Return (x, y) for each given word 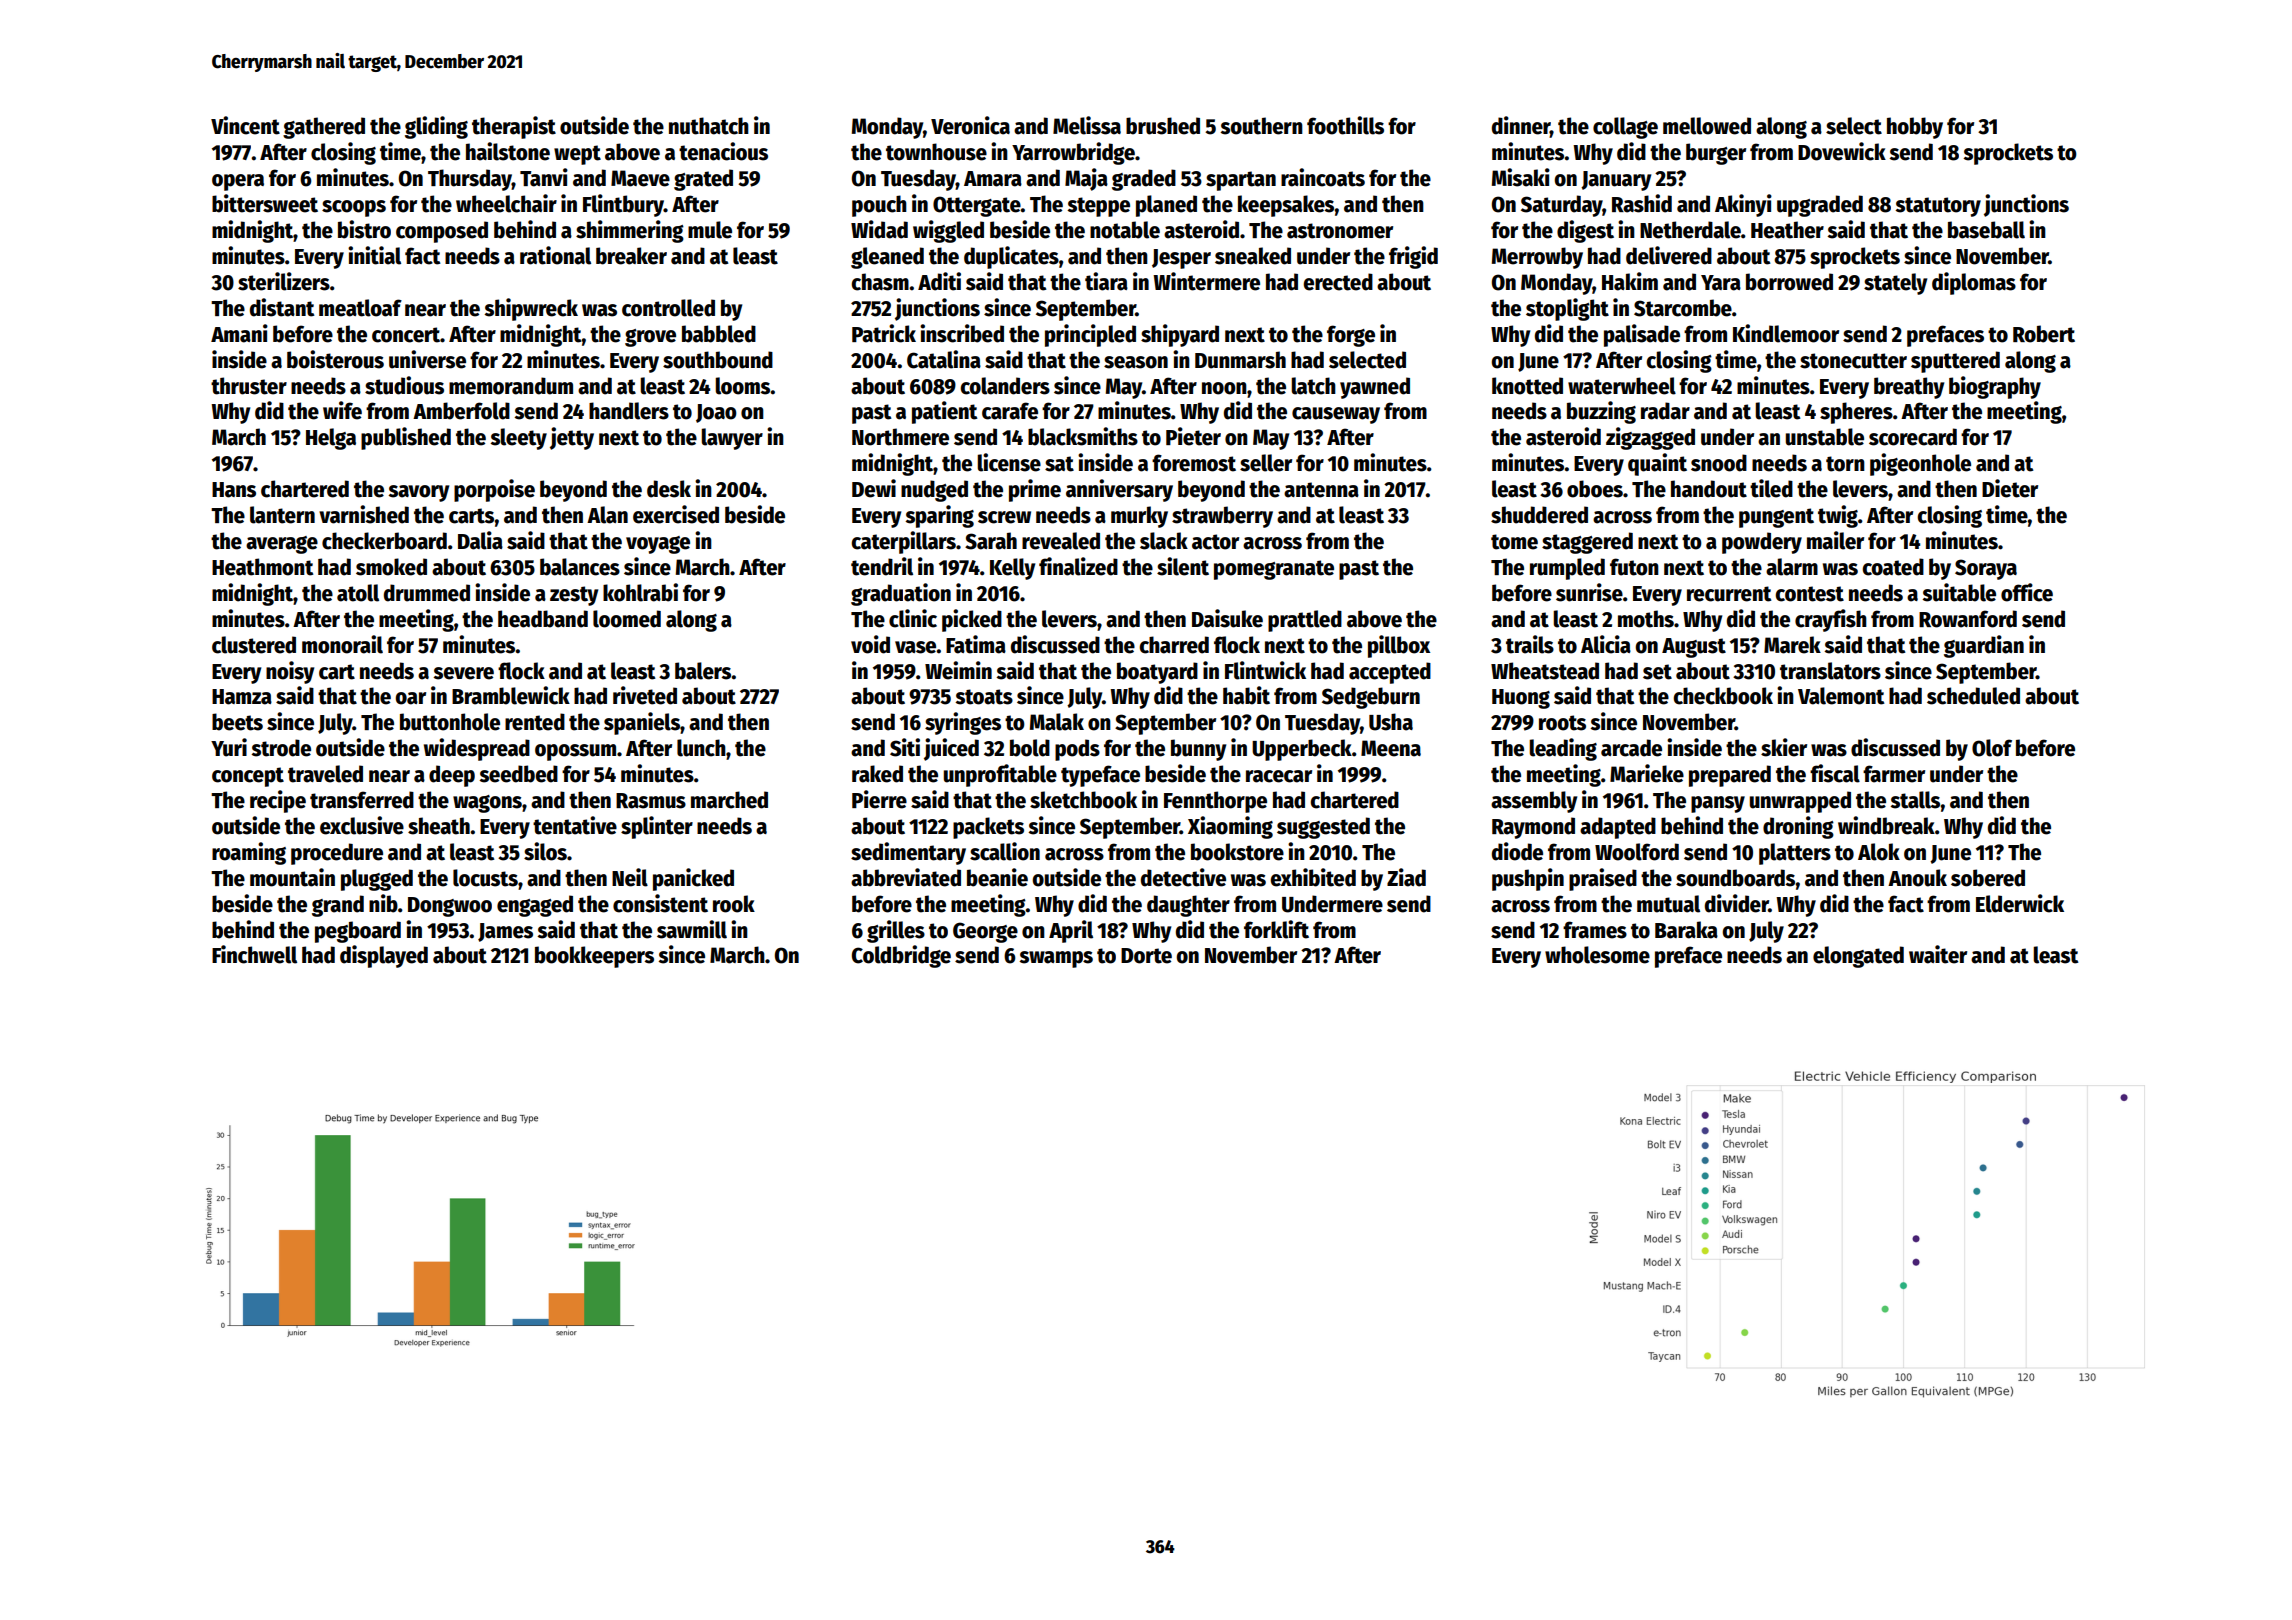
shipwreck (531, 309)
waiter (1938, 954)
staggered (1587, 543)
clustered (254, 645)
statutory (1938, 207)
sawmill (692, 929)
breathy (1909, 388)
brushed (1163, 126)
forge (1351, 336)
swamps (1056, 959)
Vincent (245, 125)
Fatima (976, 644)
